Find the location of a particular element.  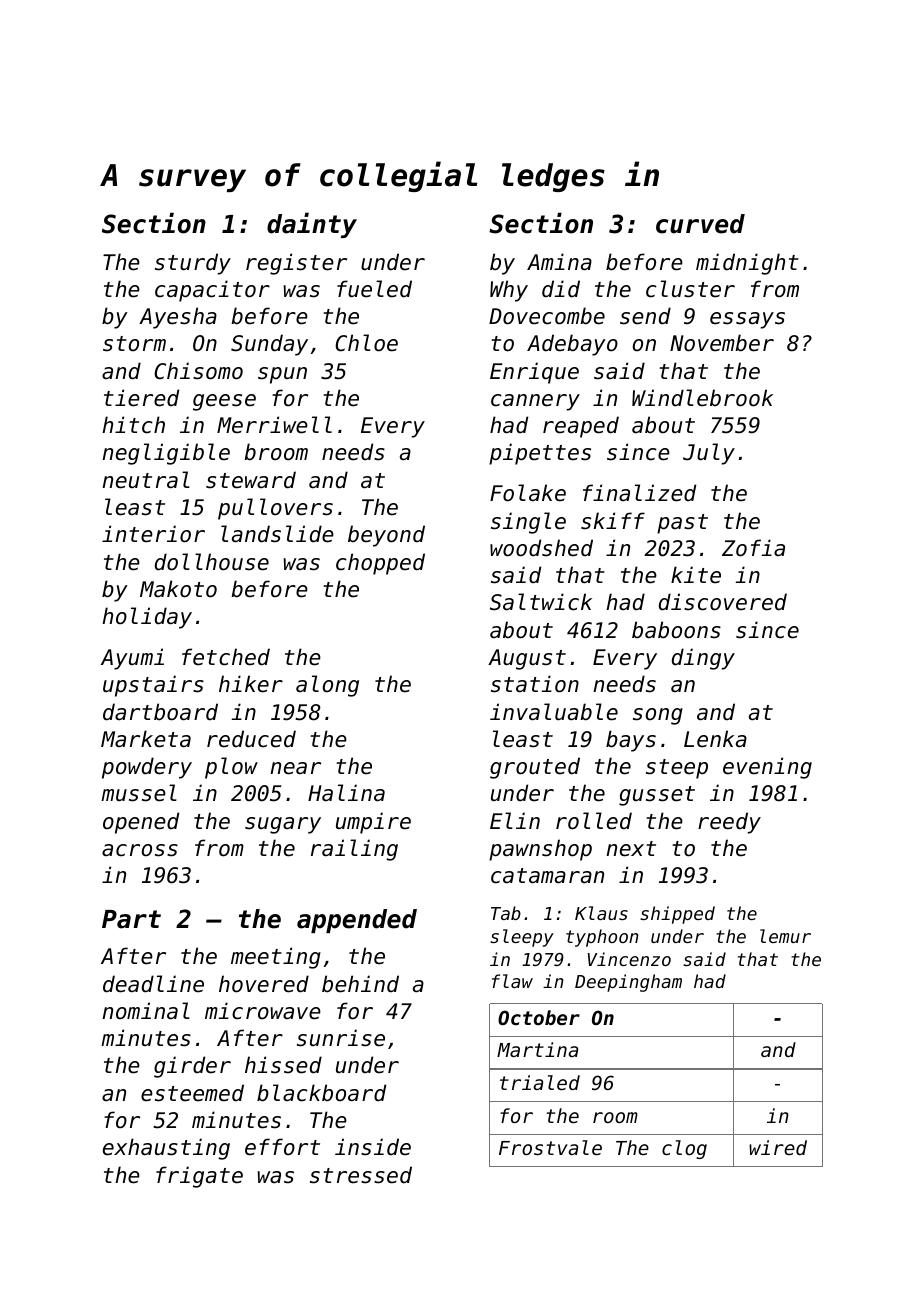

Amina is located at coordinates (559, 262).
